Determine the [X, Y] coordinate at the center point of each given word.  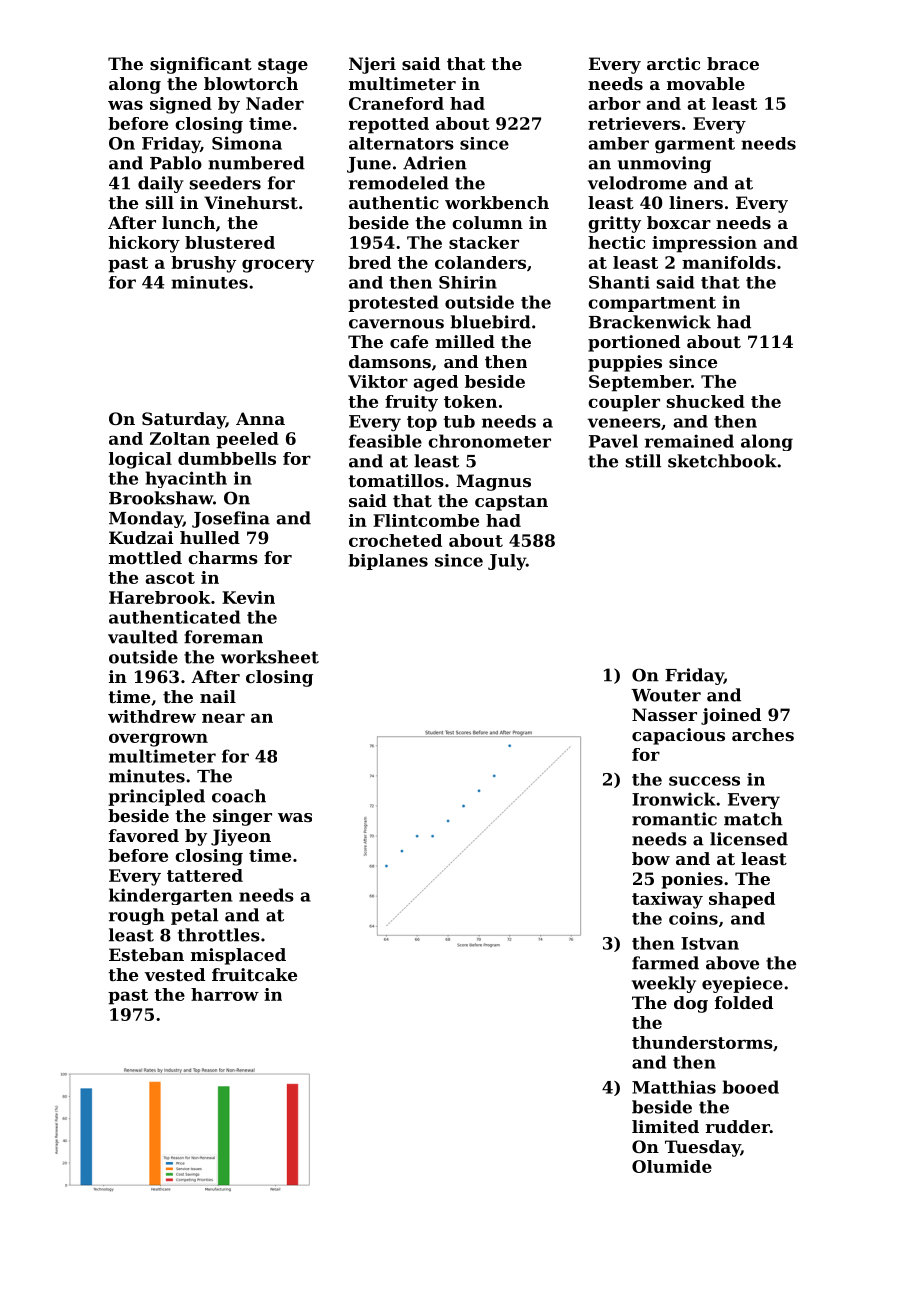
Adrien [435, 163]
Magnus [493, 482]
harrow [225, 994]
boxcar [679, 222]
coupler [624, 403]
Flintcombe [426, 520]
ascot [170, 578]
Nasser [664, 714]
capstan [511, 503]
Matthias [674, 1087]
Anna [260, 418]
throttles [219, 935]
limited [665, 1126]
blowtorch [251, 83]
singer [242, 817]
